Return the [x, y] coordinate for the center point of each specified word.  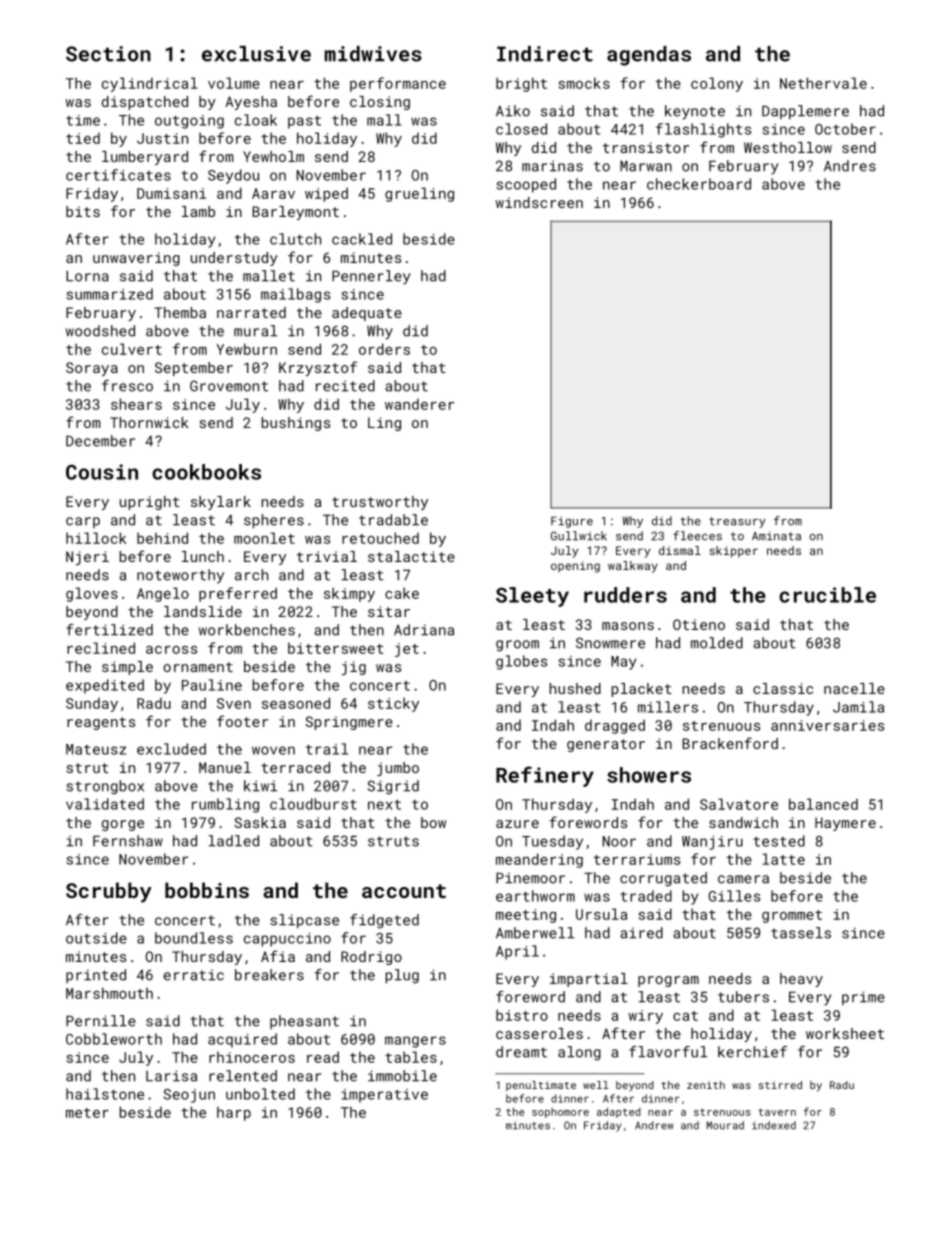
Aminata [776, 536]
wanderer [419, 404]
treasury [737, 522]
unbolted [260, 1094]
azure [517, 824]
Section [108, 54]
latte [784, 859]
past [304, 122]
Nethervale [823, 83]
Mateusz [96, 749]
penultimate [541, 1086]
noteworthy [180, 576]
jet [407, 650]
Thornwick [149, 422]
